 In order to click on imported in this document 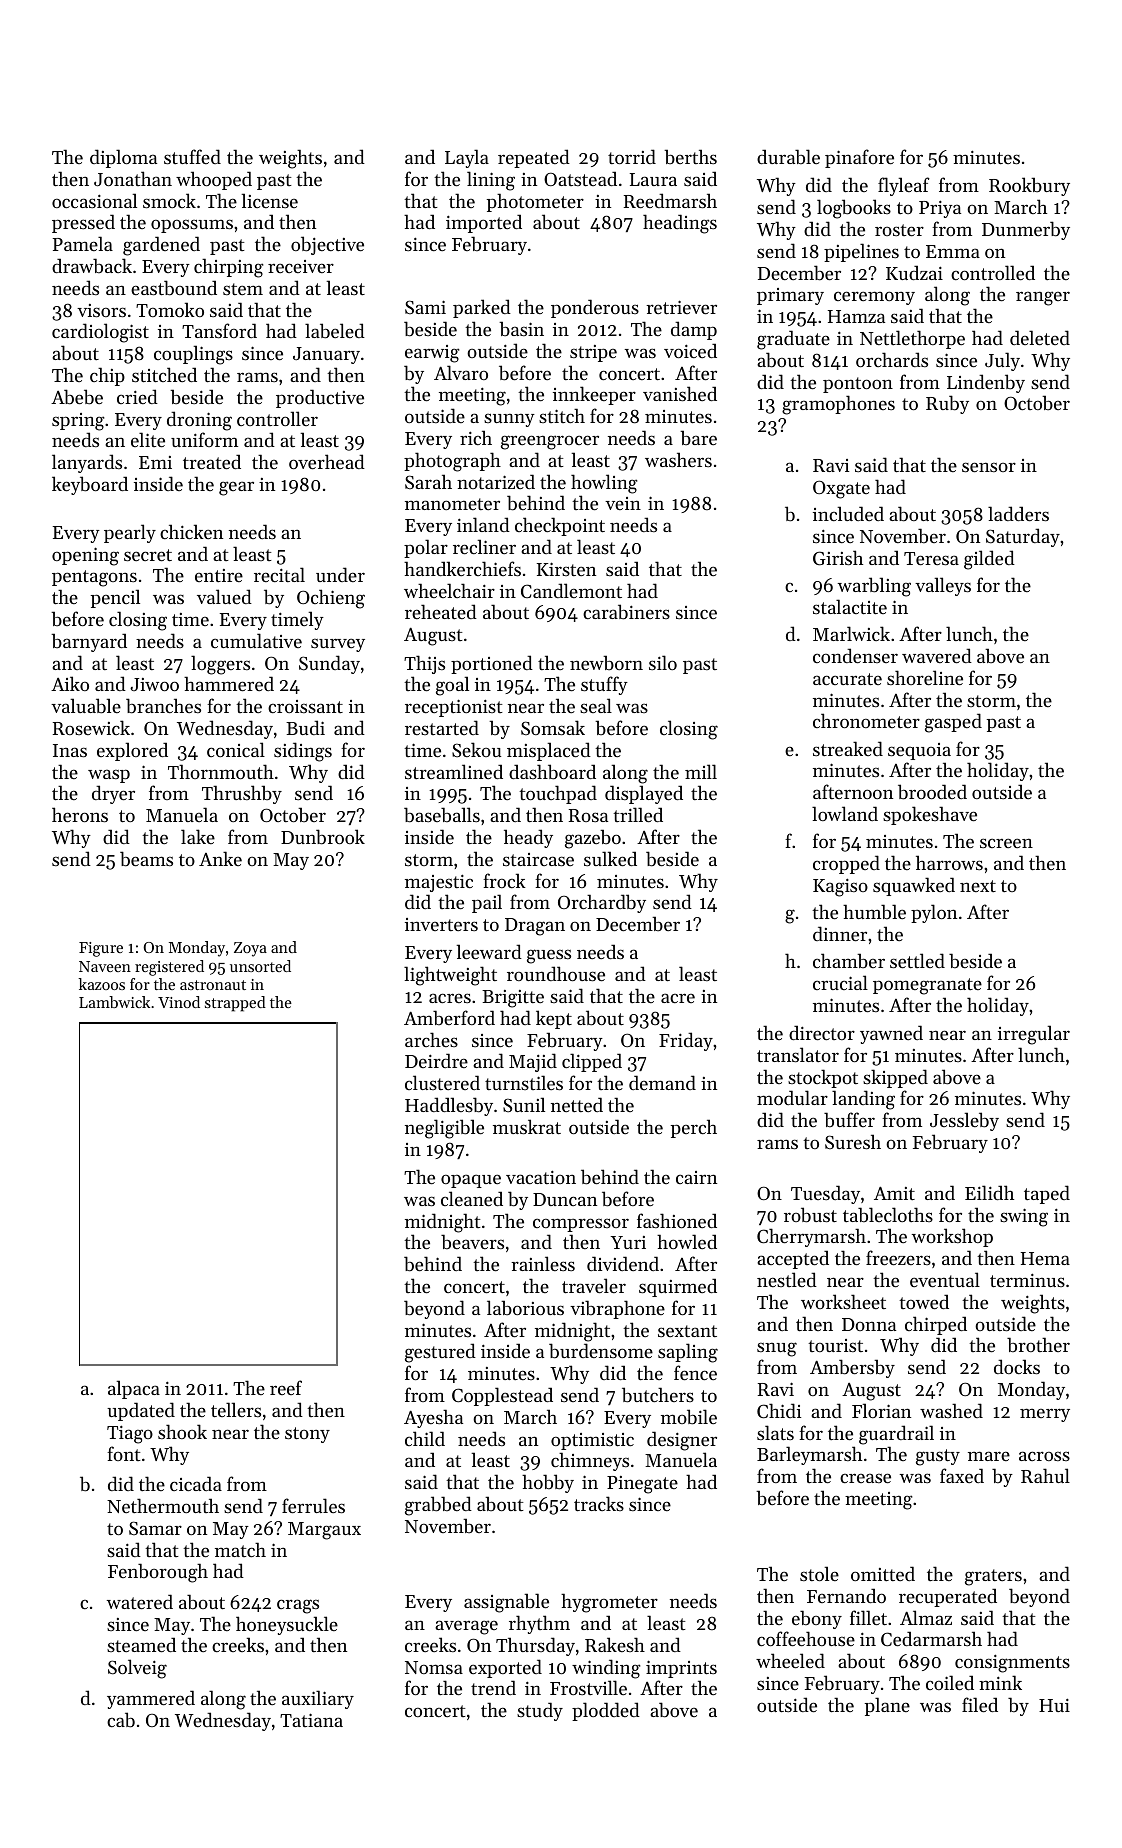, I will do `click(484, 223)`.
